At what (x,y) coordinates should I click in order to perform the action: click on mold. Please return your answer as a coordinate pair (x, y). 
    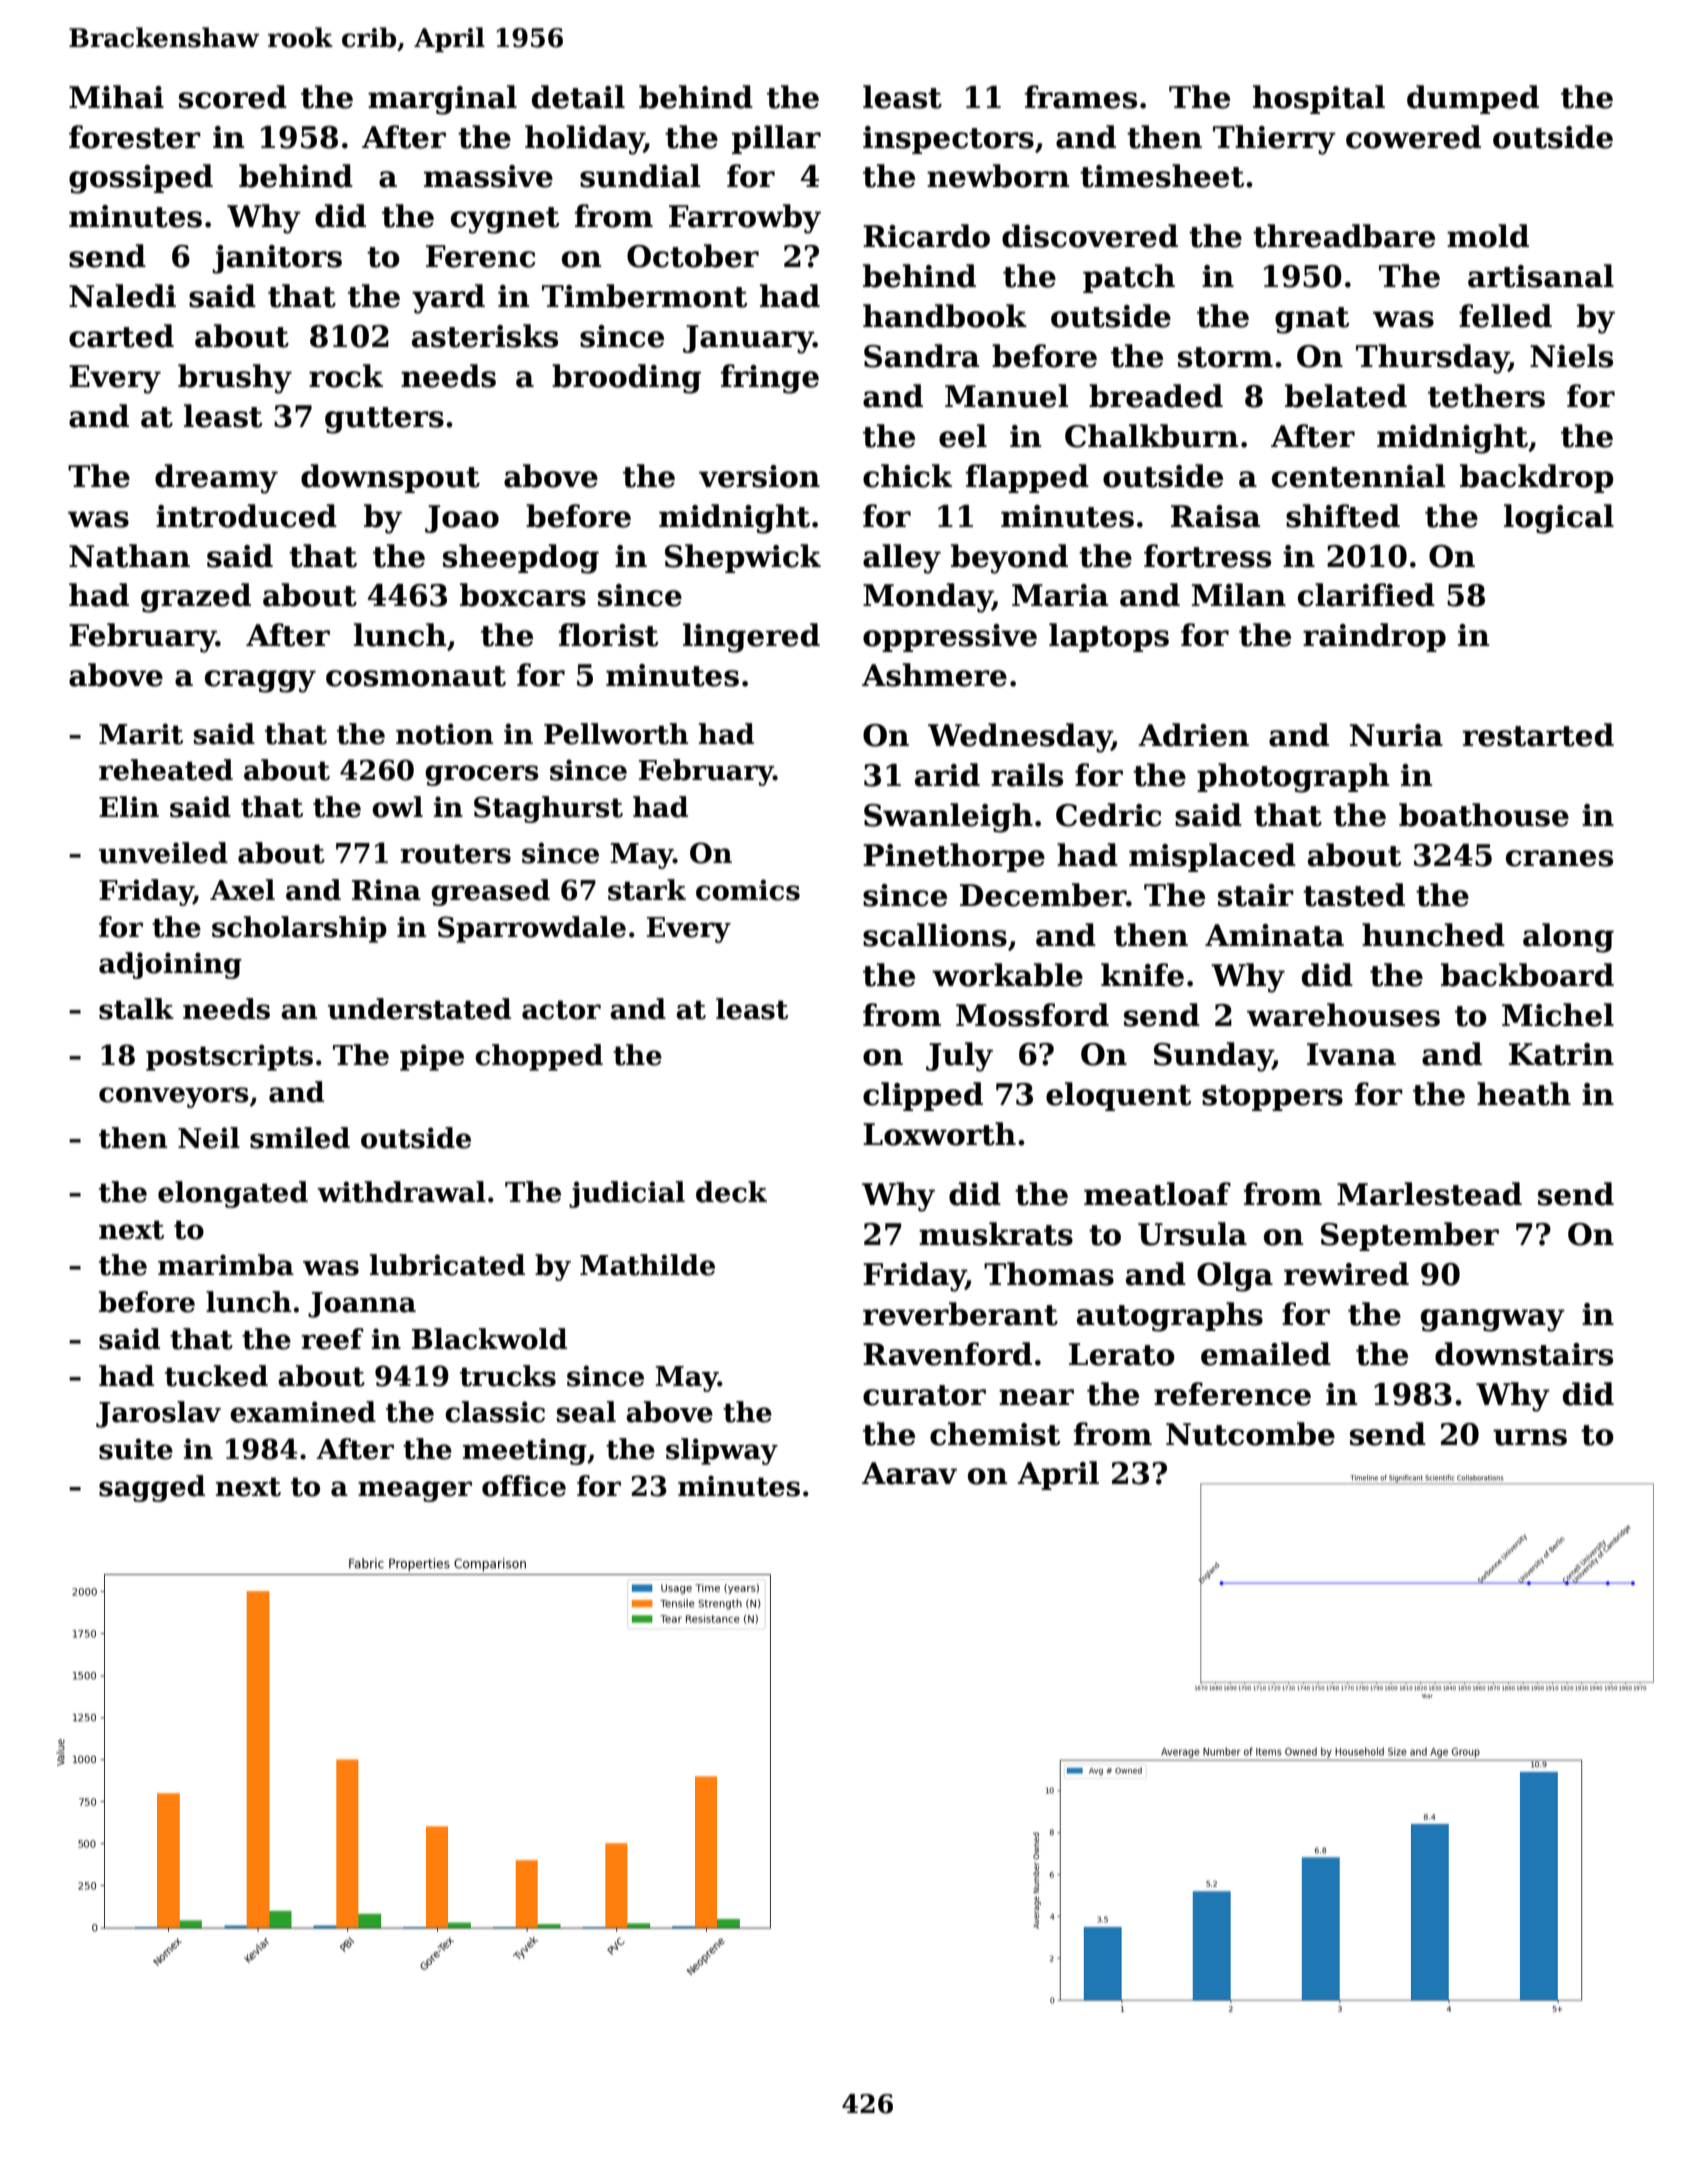
    Looking at the image, I should click on (1488, 236).
